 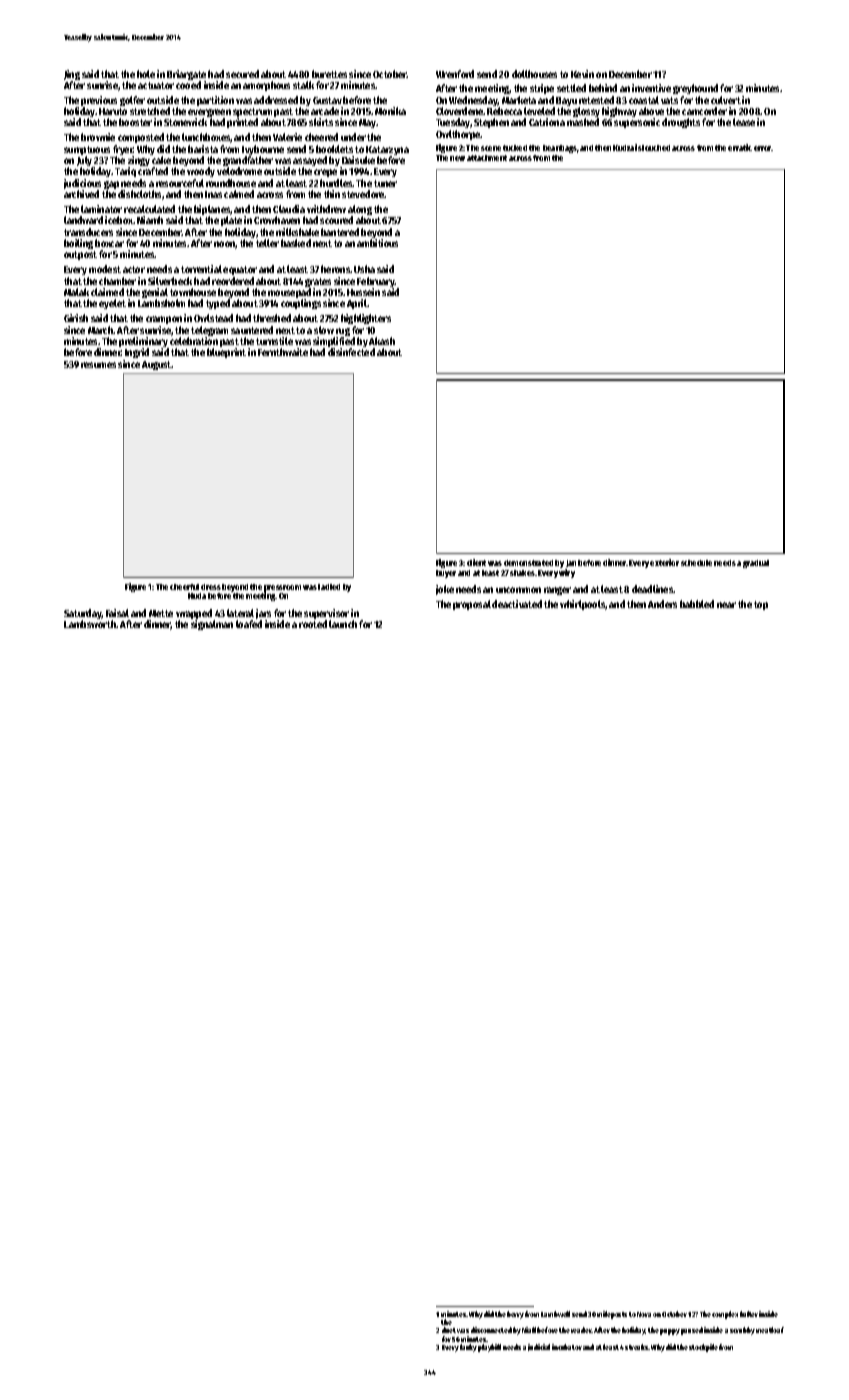 What do you see at coordinates (449, 1330) in the image?
I see `duet` at bounding box center [449, 1330].
